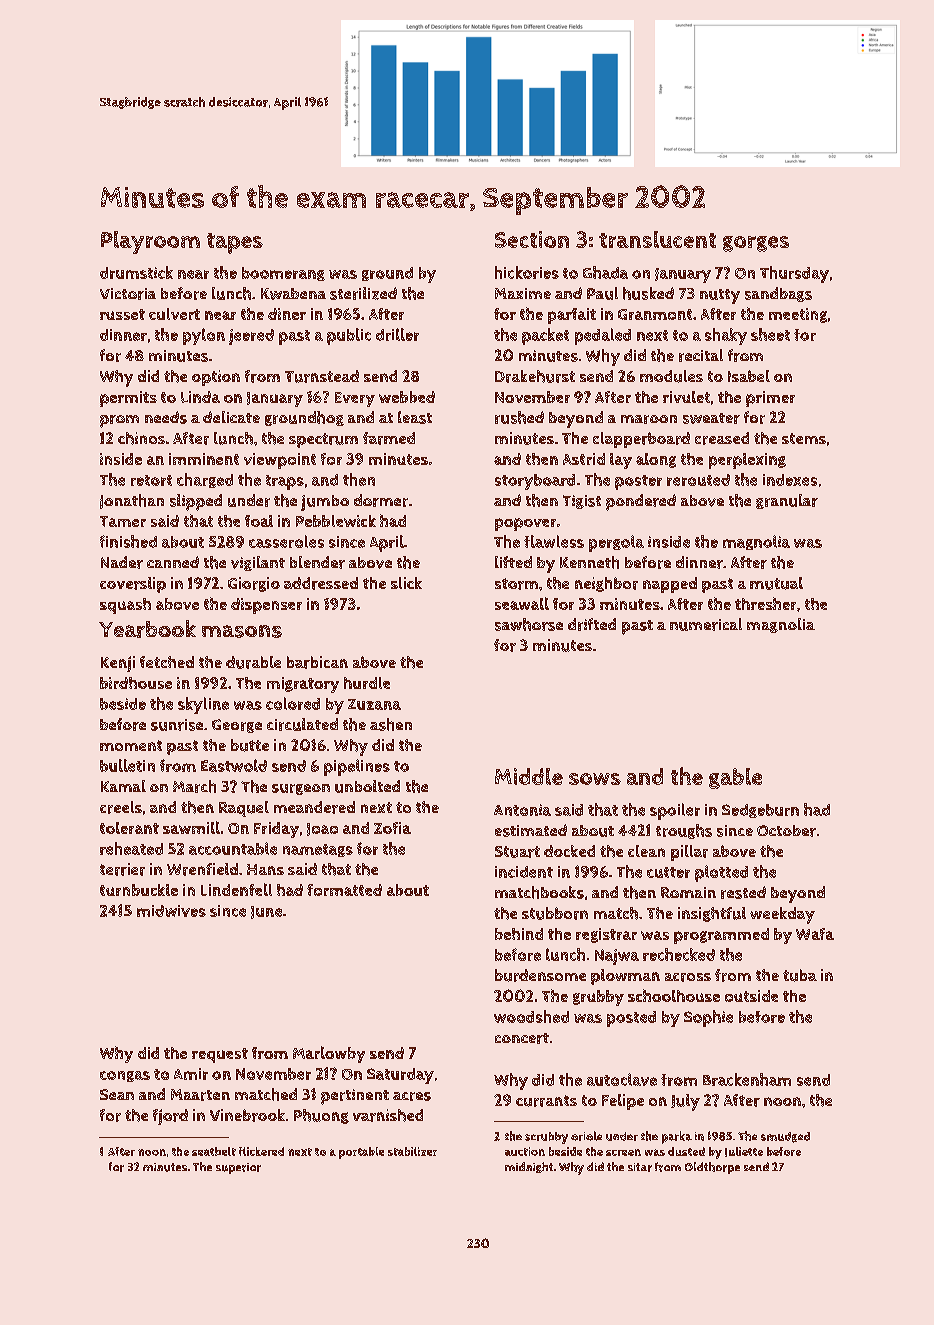  Describe the element at coordinates (117, 1094) in the screenshot. I see `Sean` at that location.
